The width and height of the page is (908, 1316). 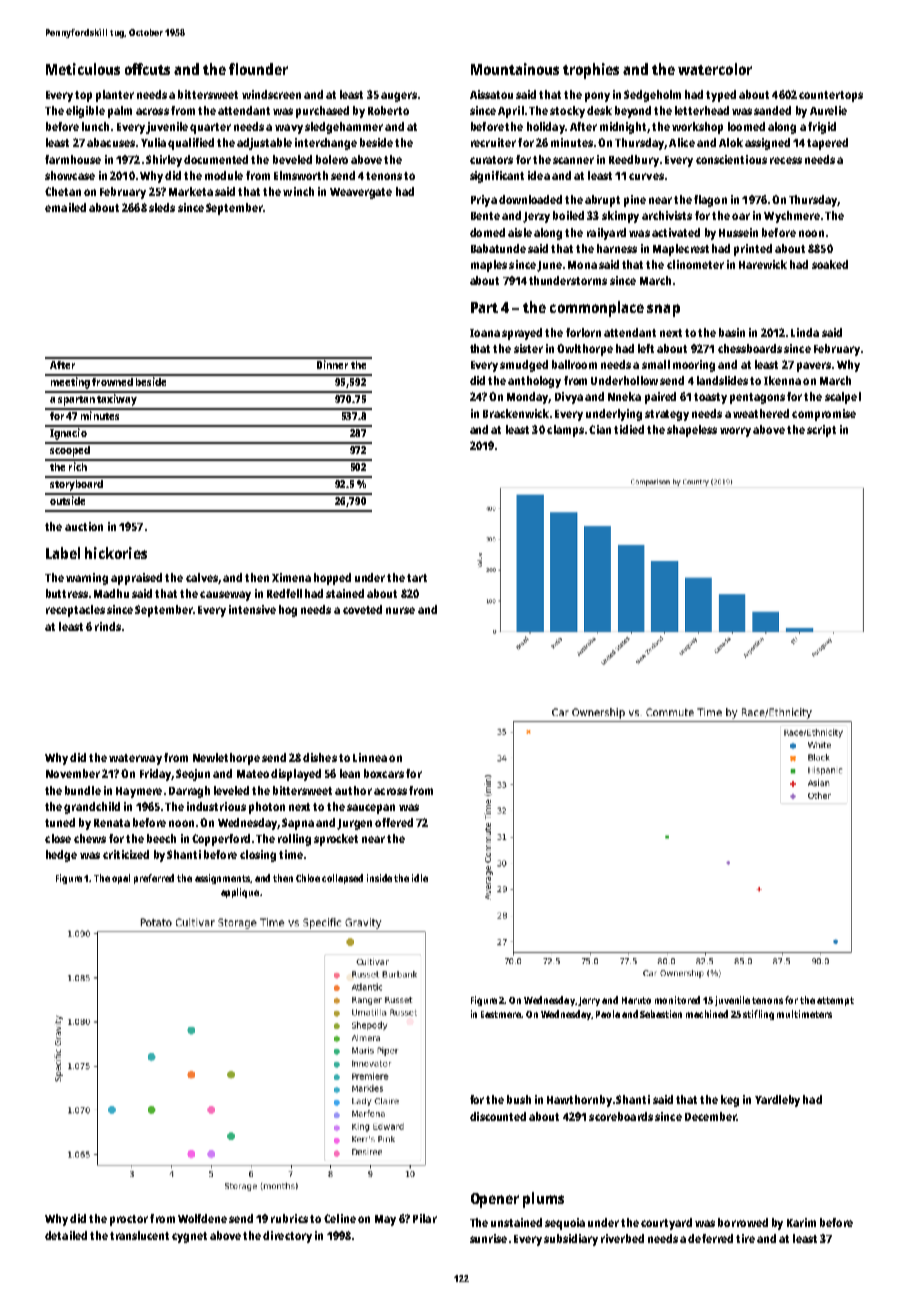 I want to click on farmhouse, so click(x=73, y=159).
